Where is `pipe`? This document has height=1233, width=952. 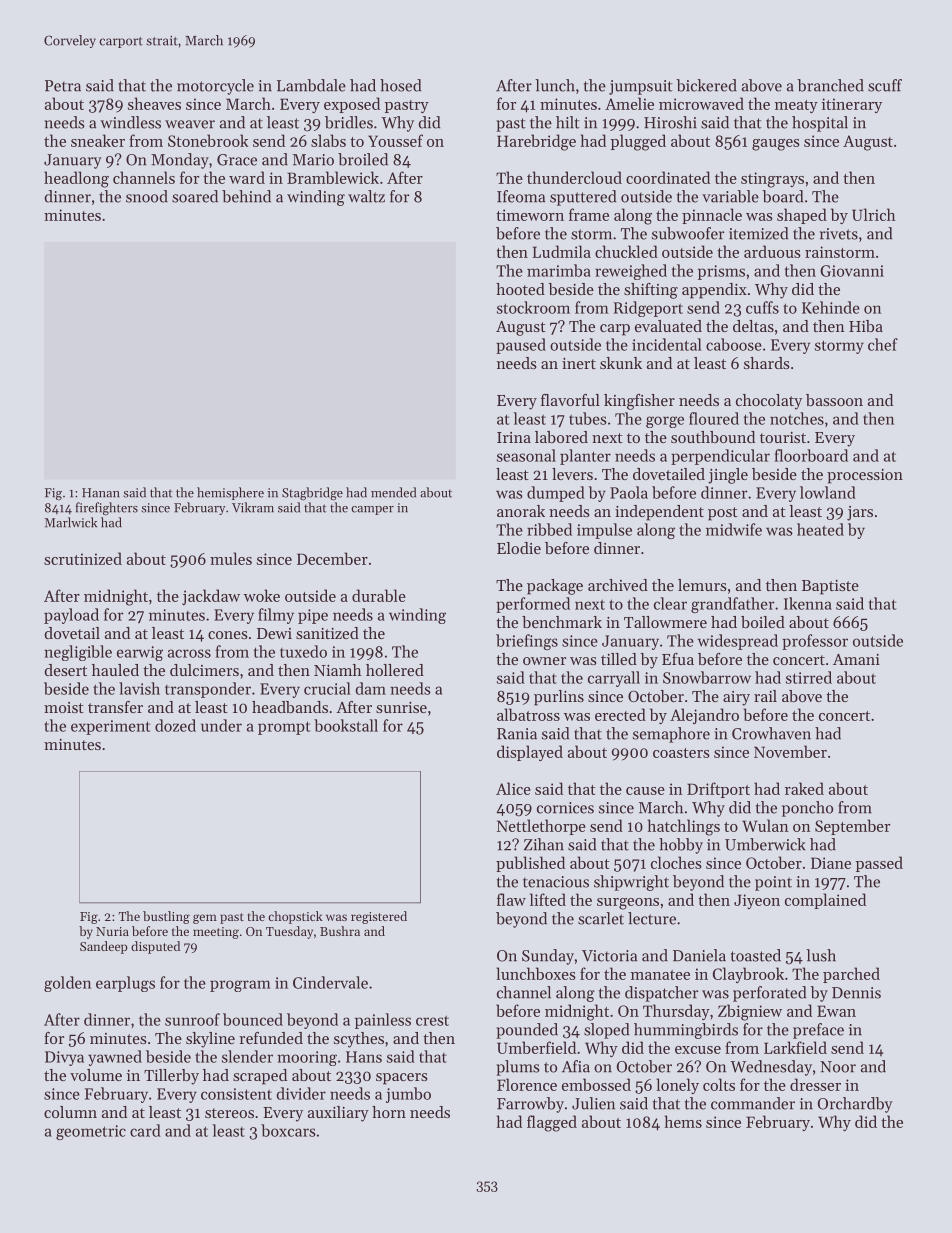
pipe is located at coordinates (313, 616).
